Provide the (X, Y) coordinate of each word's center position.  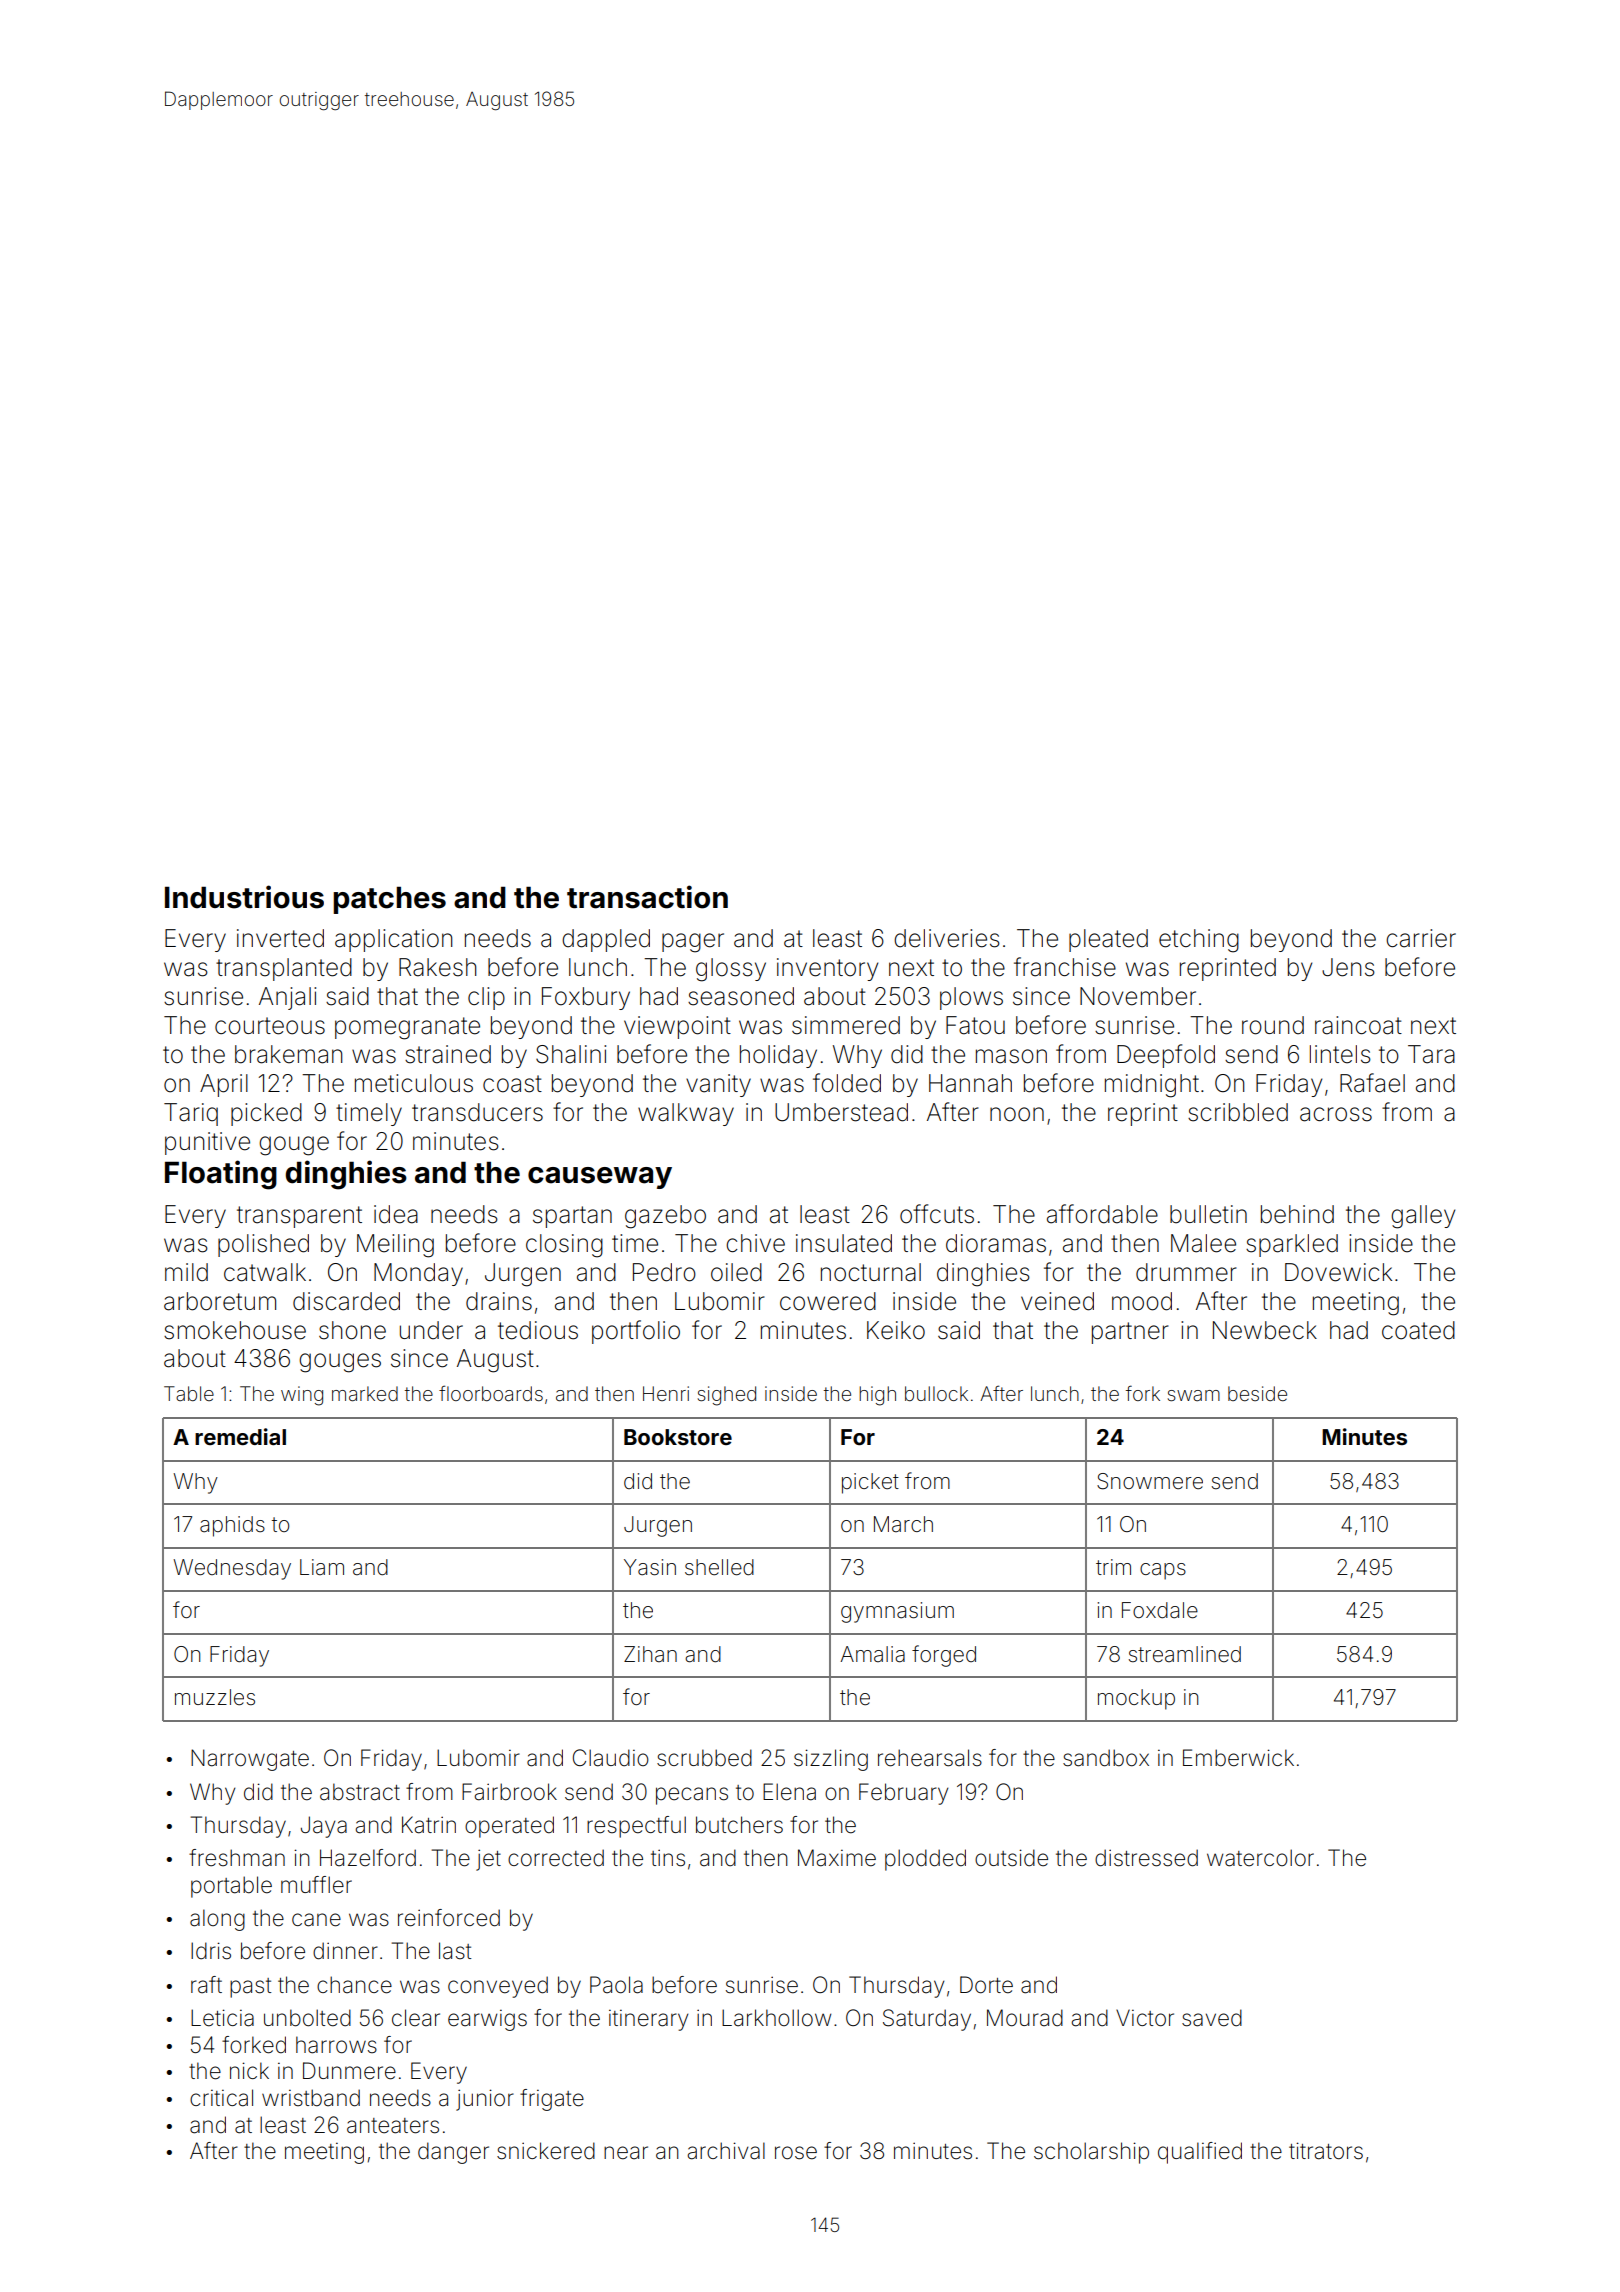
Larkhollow (776, 2018)
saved (1212, 2018)
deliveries (947, 938)
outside (1011, 1858)
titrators (1326, 2151)
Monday (418, 1274)
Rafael (1372, 1083)
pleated (1108, 940)
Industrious (244, 897)
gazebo (665, 1217)
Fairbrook (509, 1792)
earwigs (487, 2020)
